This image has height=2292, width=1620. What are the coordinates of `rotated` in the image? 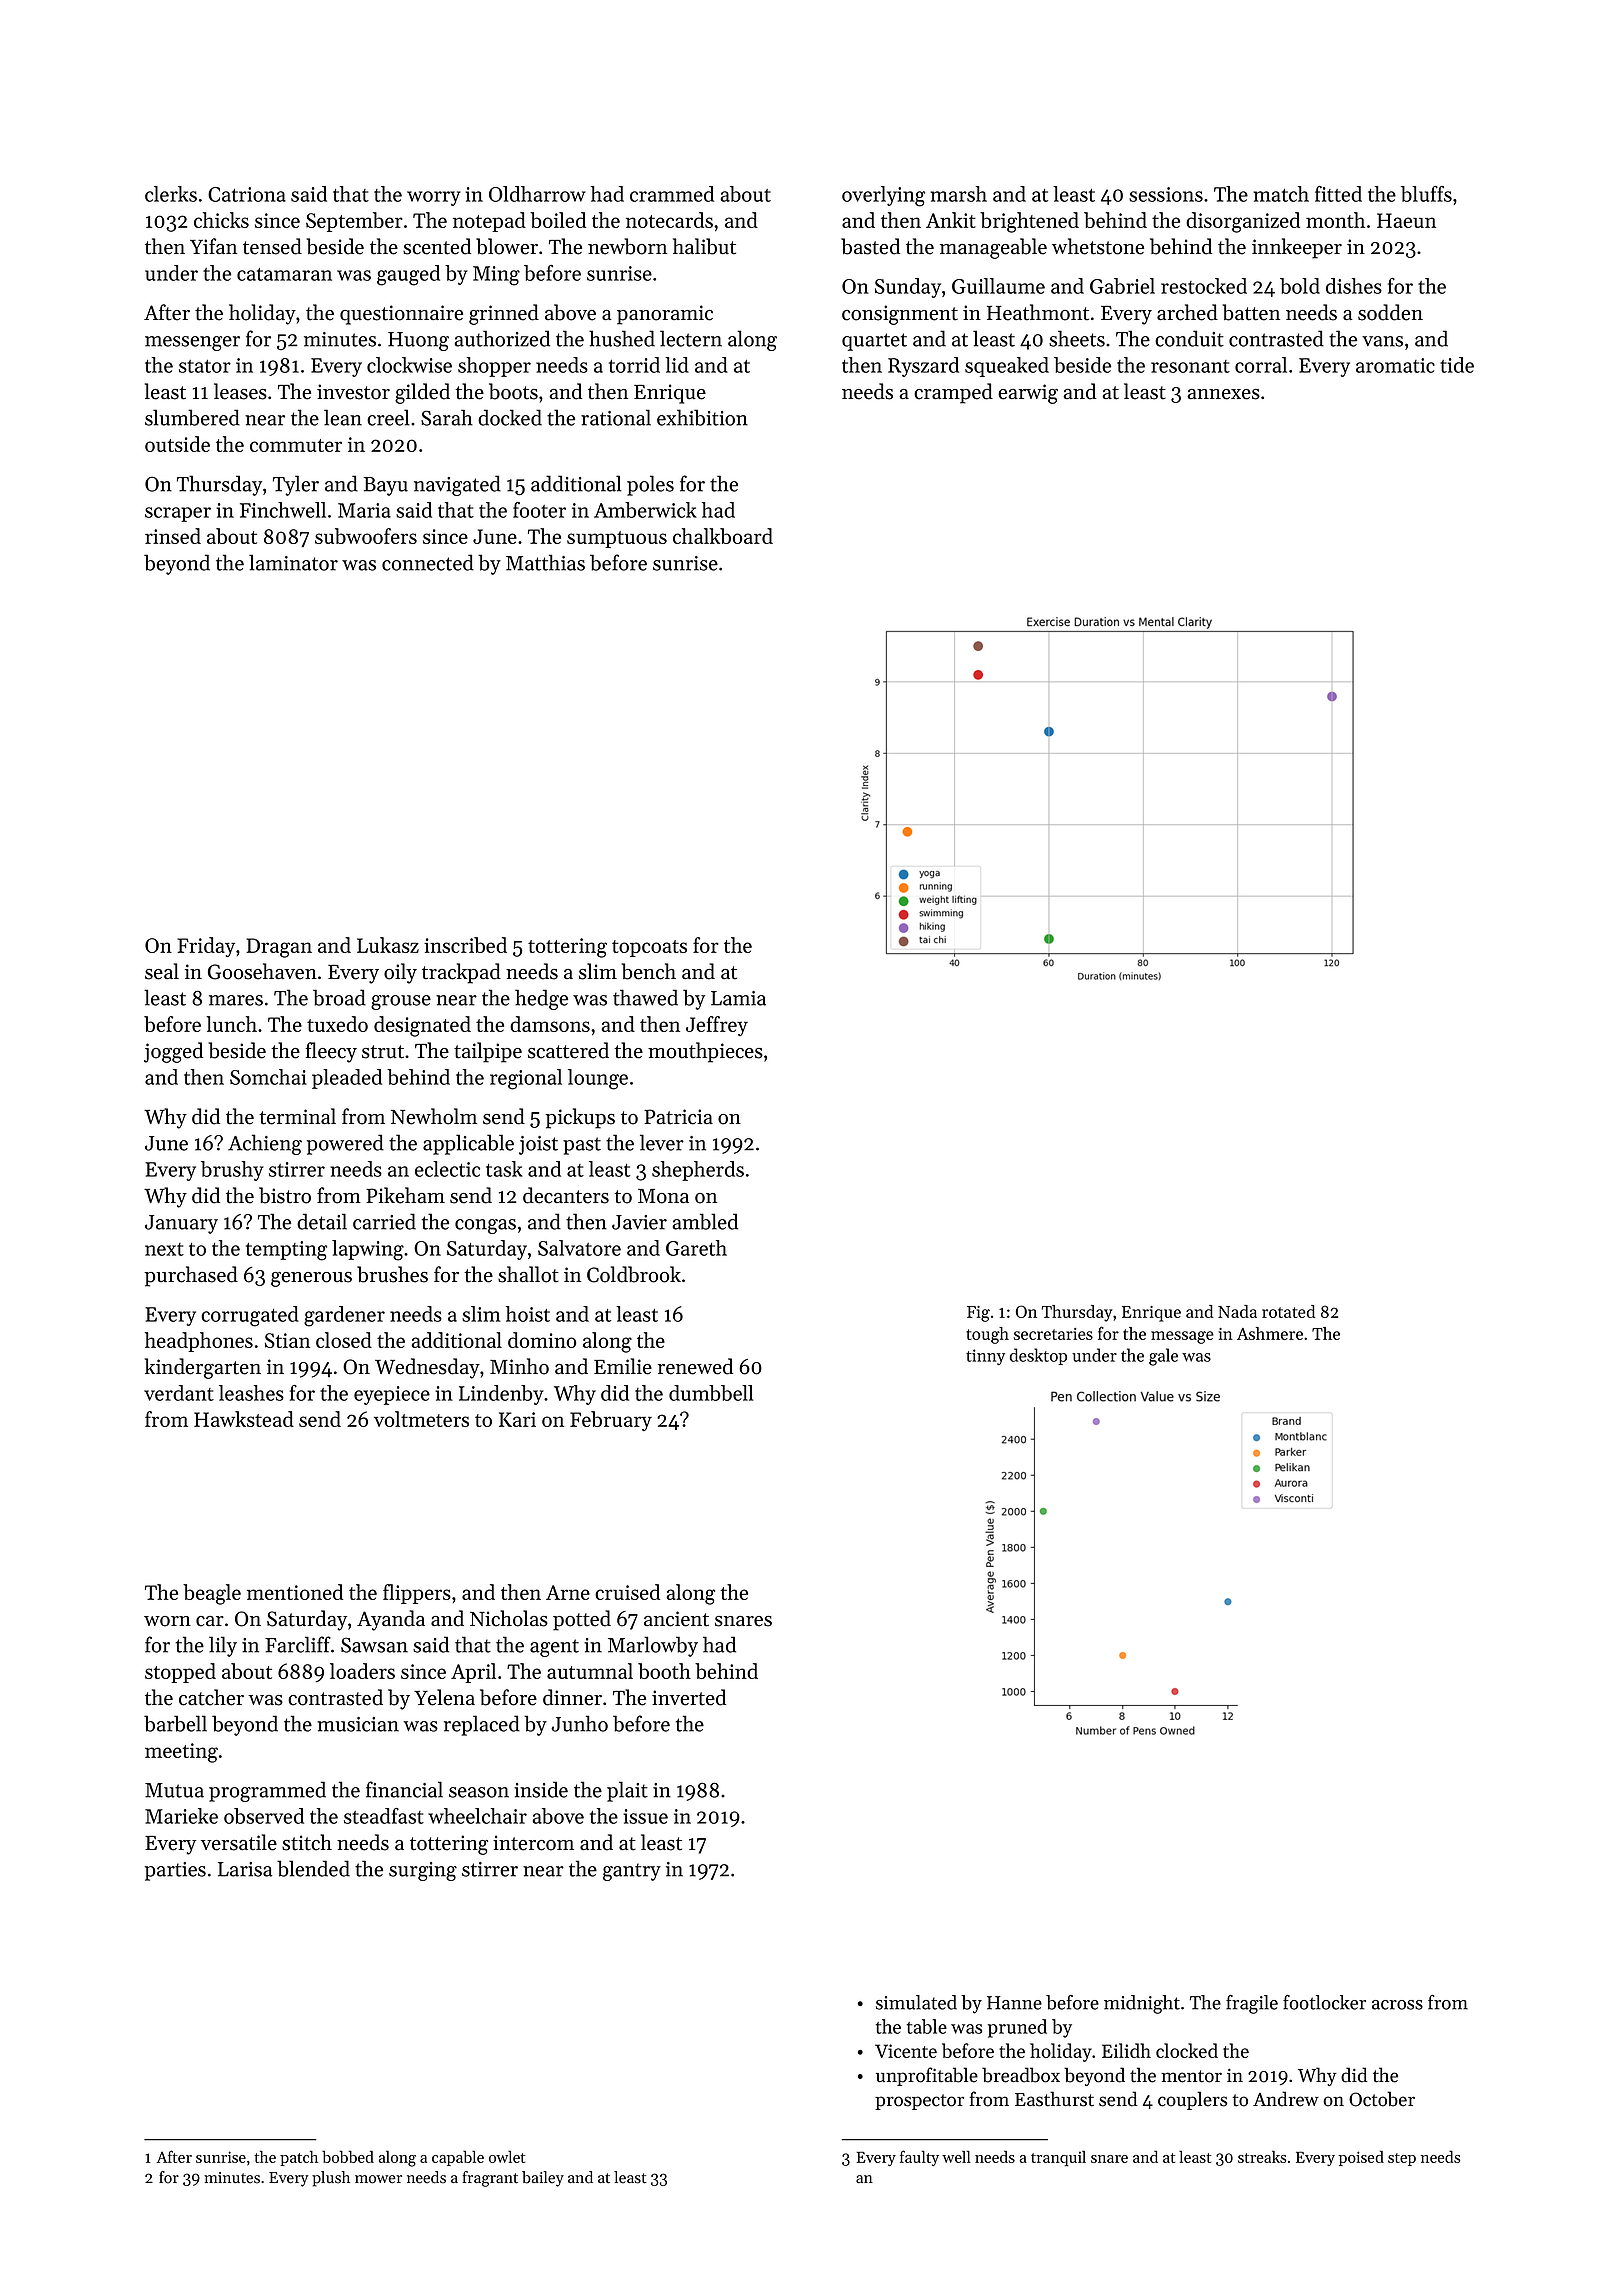 It's located at (1288, 1311).
